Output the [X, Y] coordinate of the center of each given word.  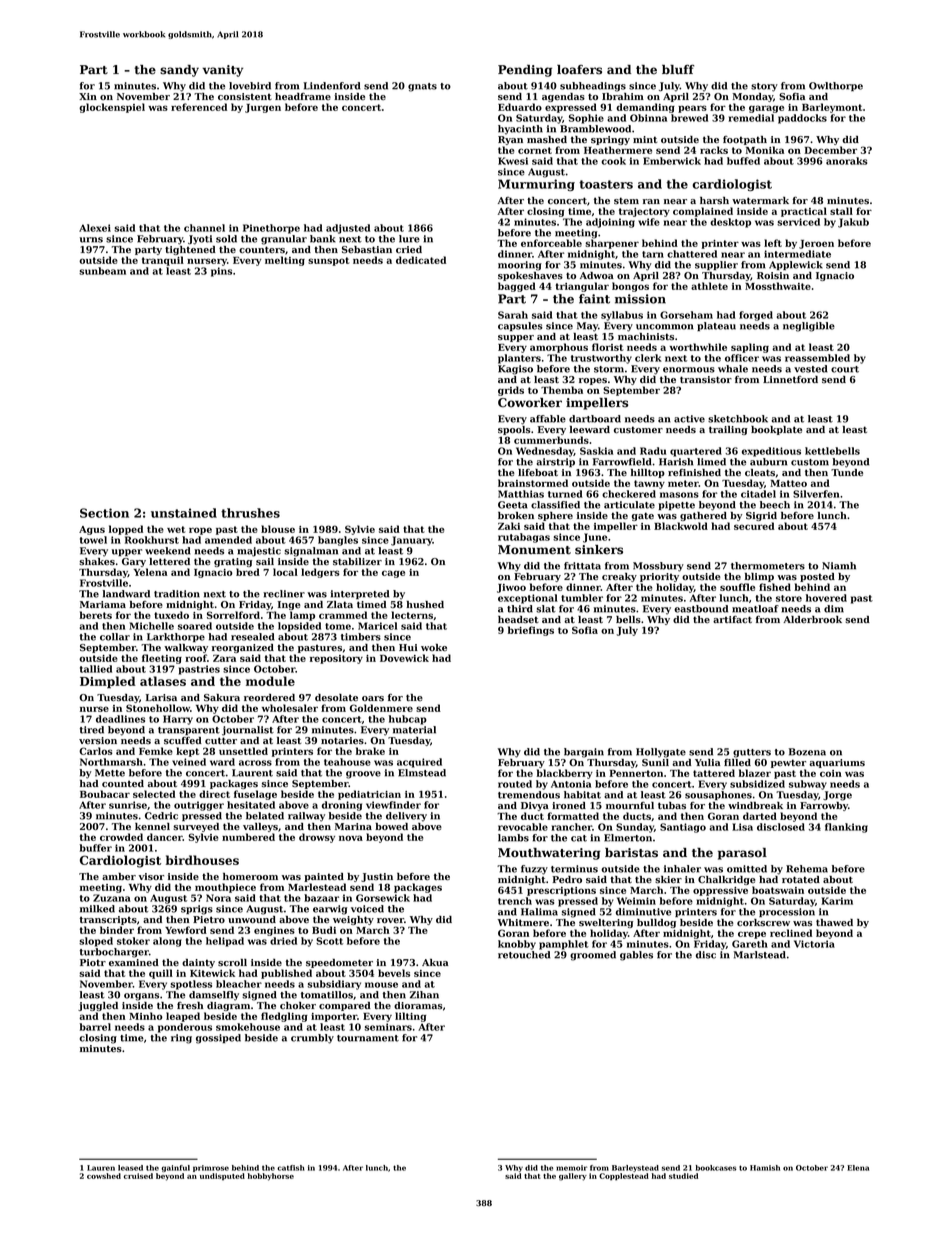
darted [760, 816]
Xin [88, 96]
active [689, 419]
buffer [96, 848]
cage [393, 574]
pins [221, 272]
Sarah [513, 315]
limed [711, 462]
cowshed [104, 1176]
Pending [525, 71]
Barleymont [832, 108]
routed [515, 784]
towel [93, 540]
